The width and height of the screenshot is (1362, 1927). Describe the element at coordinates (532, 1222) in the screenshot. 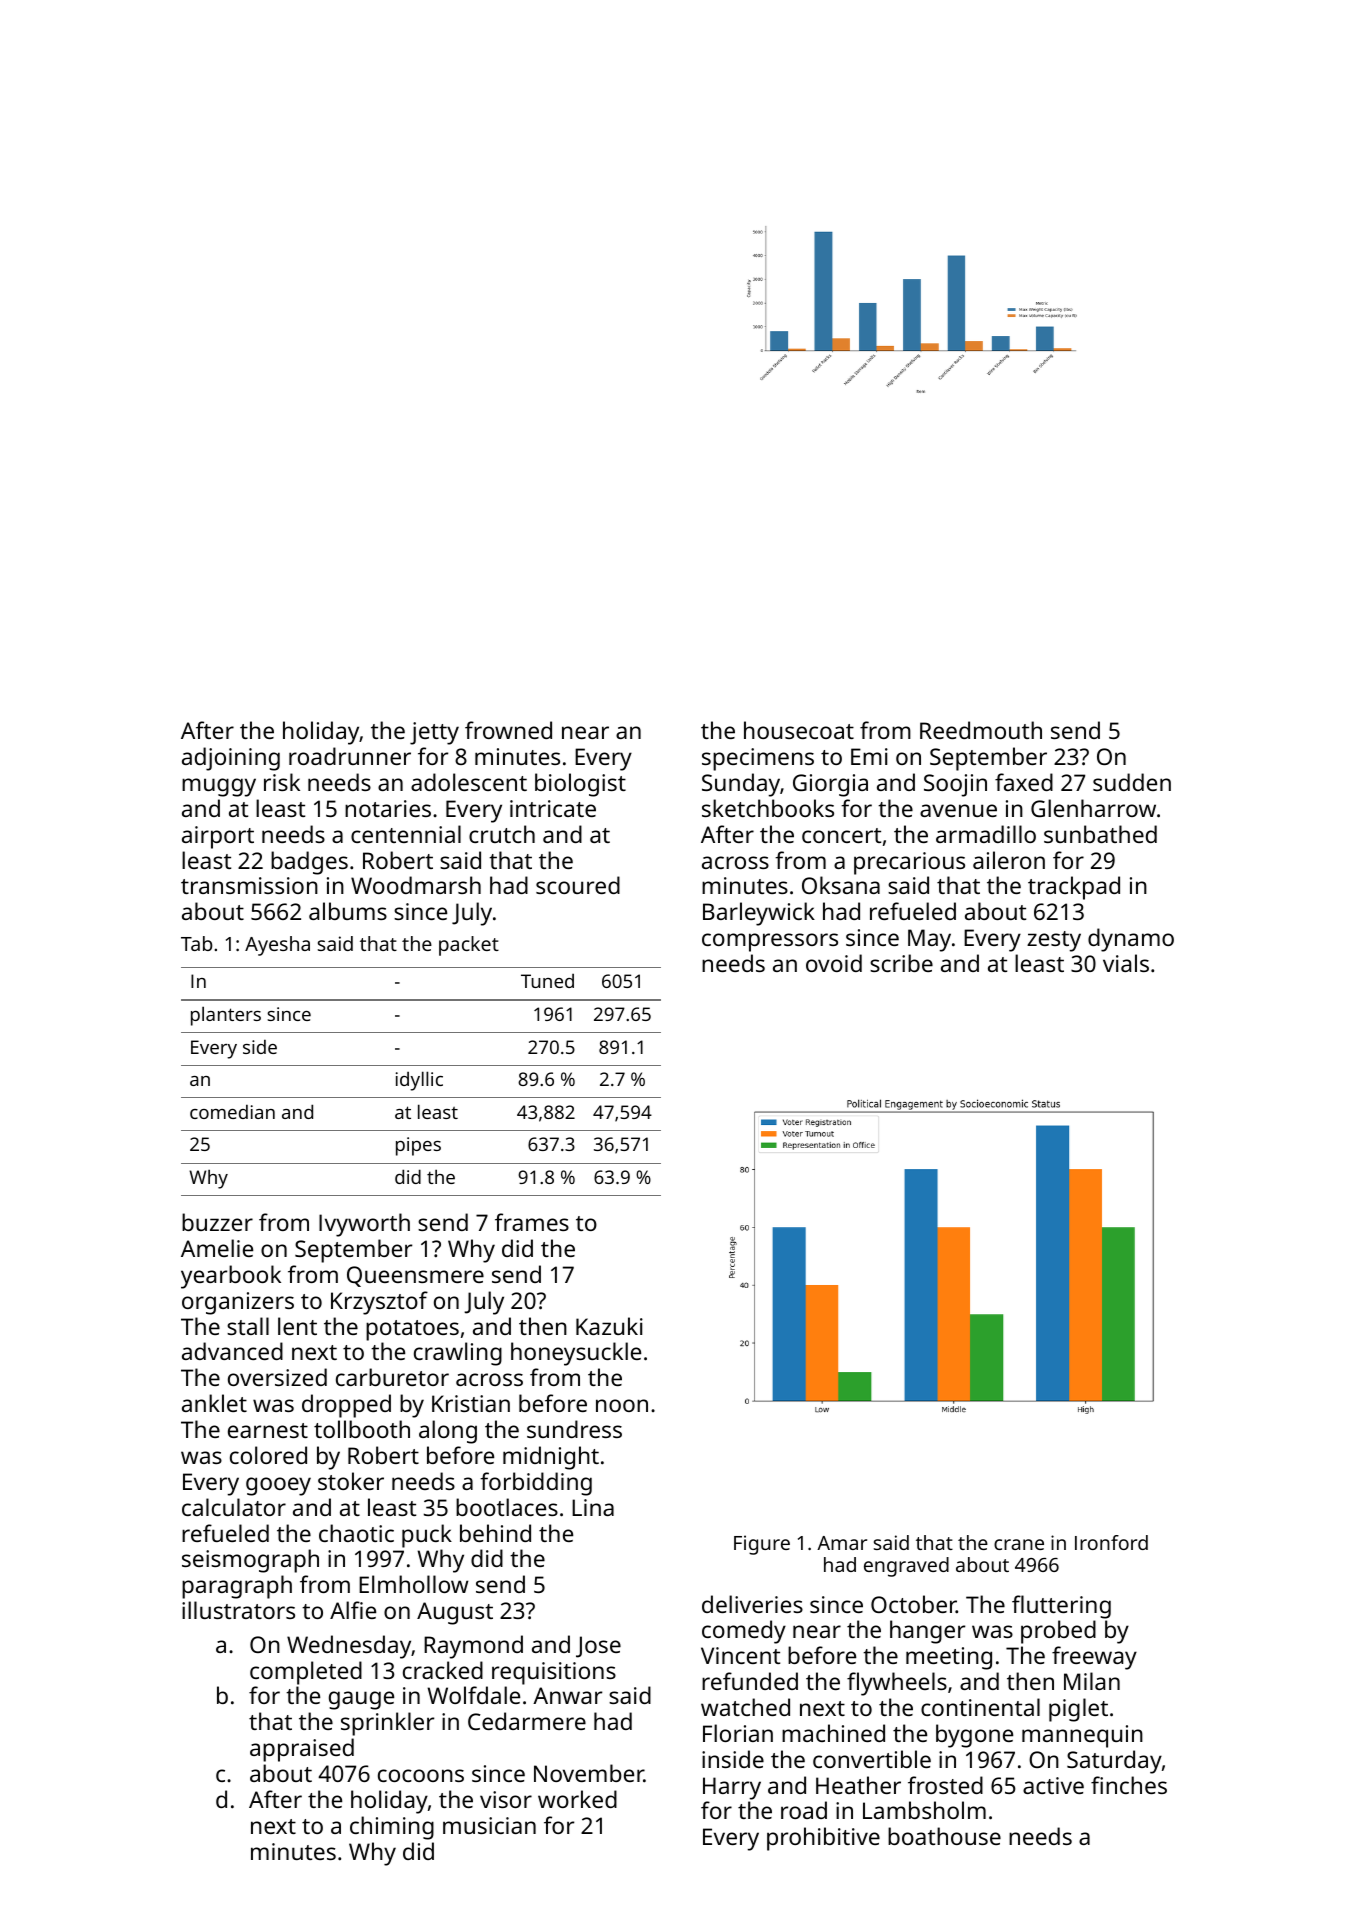

I see `frames` at that location.
